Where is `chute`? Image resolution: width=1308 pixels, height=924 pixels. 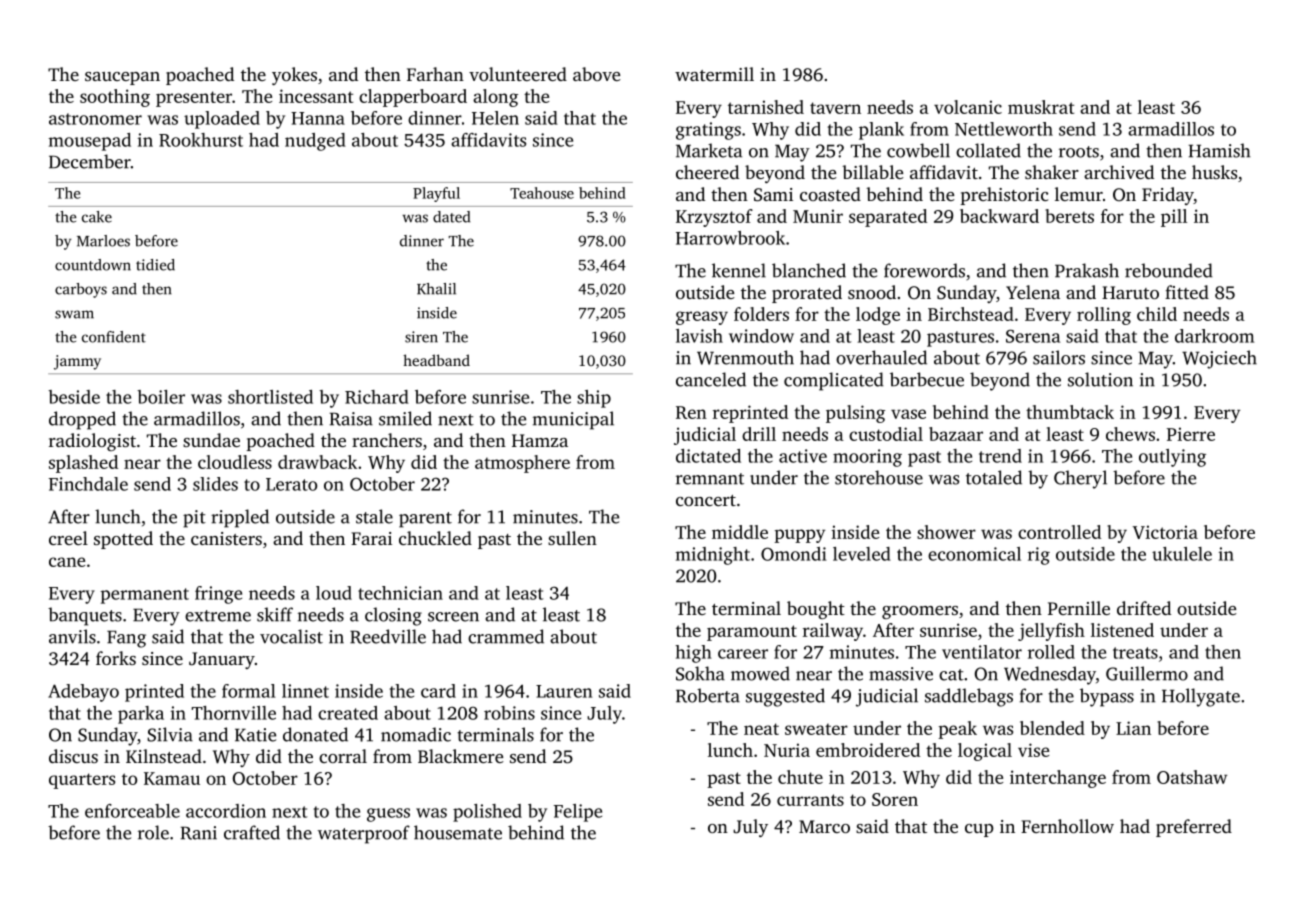
chute is located at coordinates (800, 777).
